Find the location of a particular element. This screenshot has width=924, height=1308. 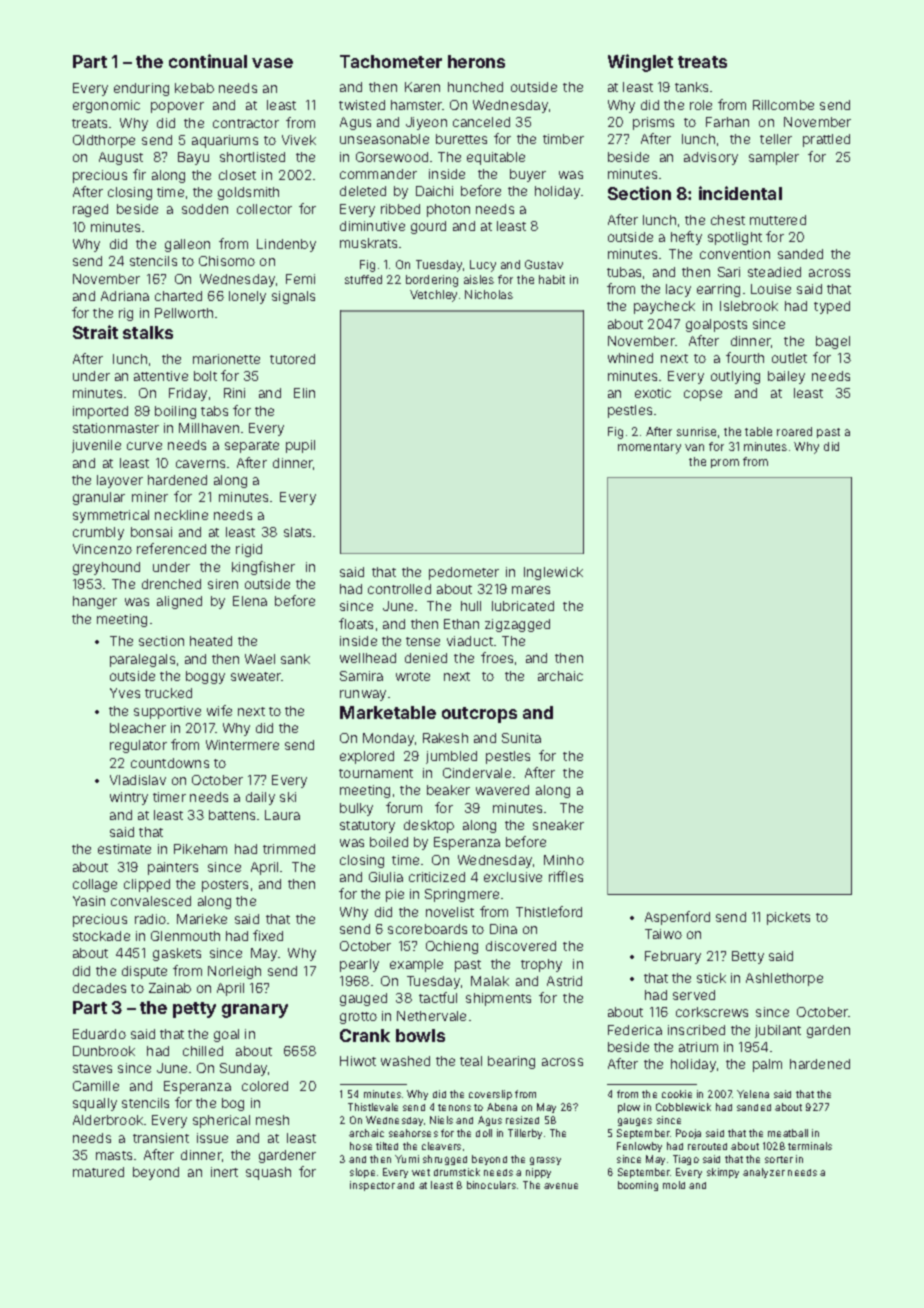

inert is located at coordinates (224, 1172).
